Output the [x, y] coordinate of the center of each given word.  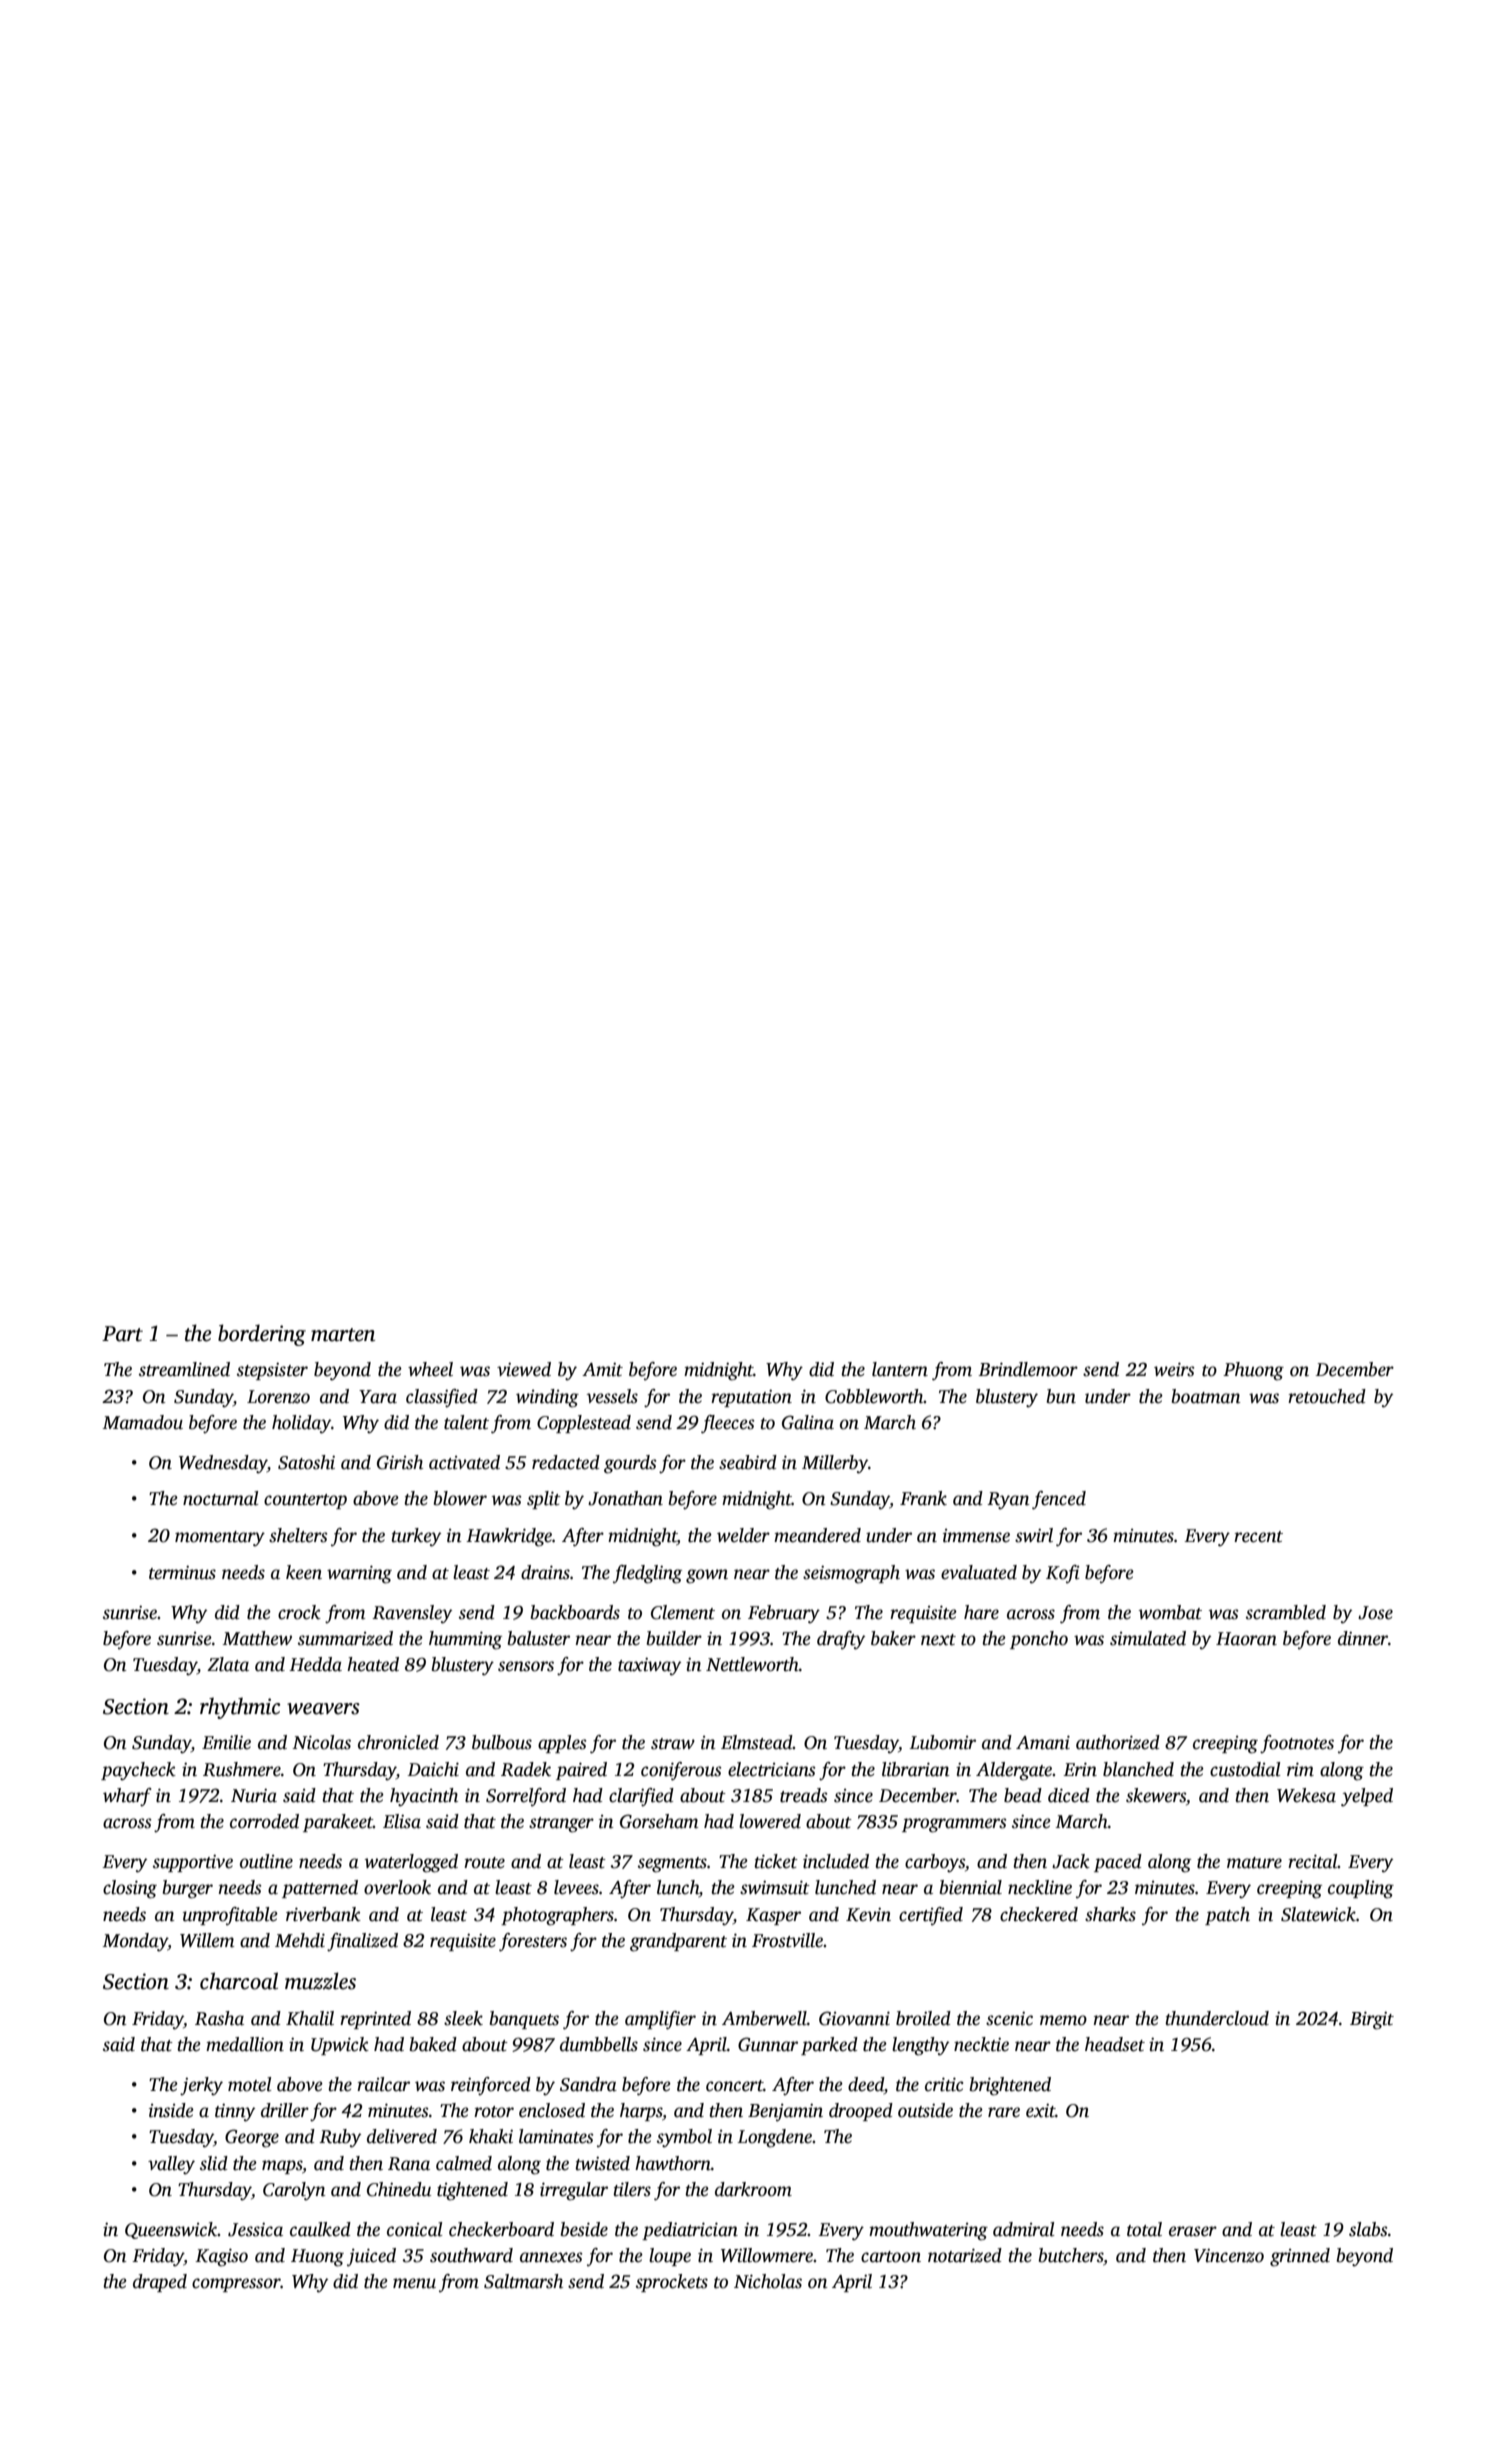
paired [581, 1771]
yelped [1367, 1797]
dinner [1363, 1638]
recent [1258, 1537]
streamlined [184, 1369]
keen [304, 1572]
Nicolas [321, 1742]
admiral [1024, 2229]
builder [674, 1638]
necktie [981, 2044]
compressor [236, 2285]
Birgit [1372, 2020]
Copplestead [584, 1424]
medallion [245, 2044]
